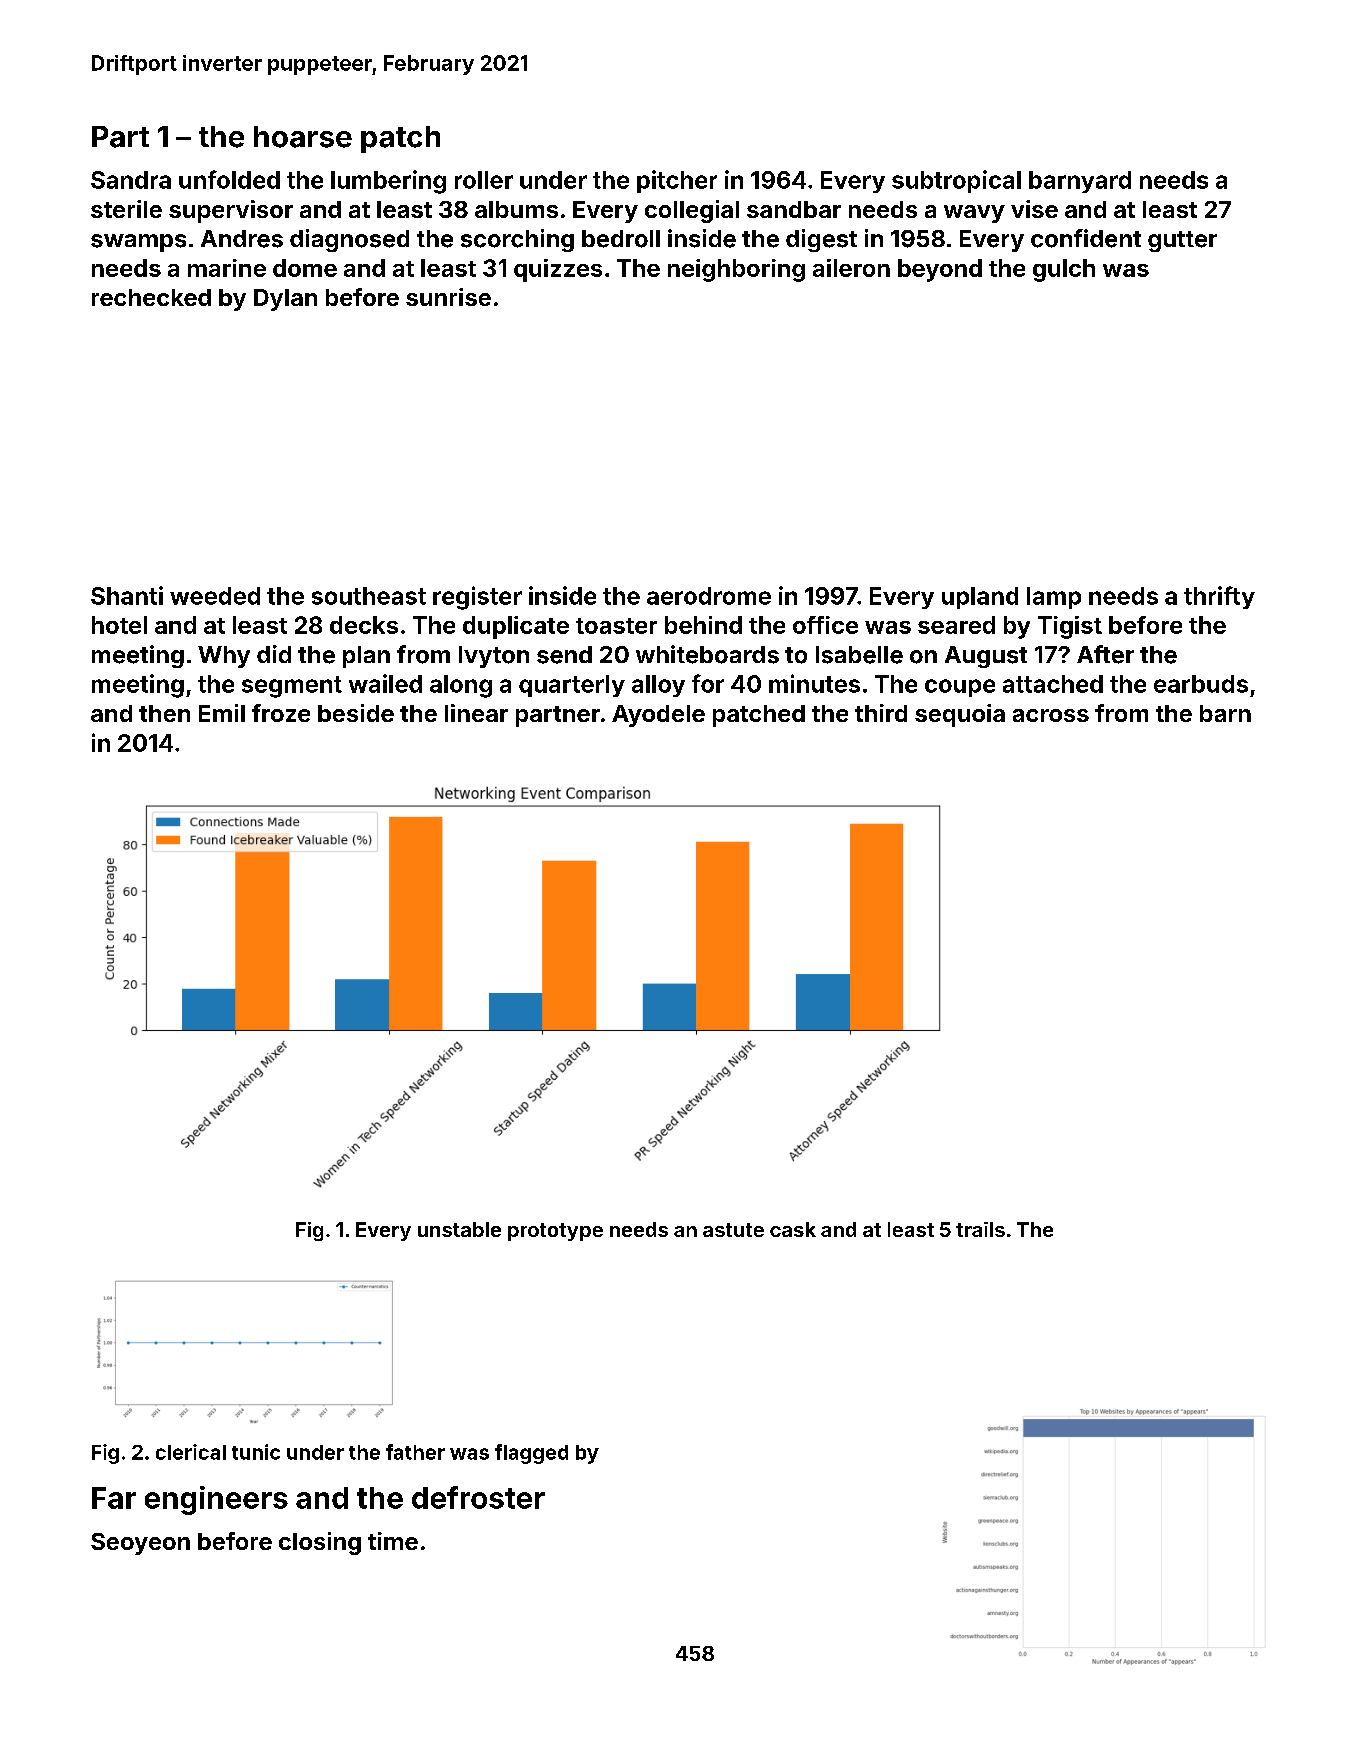  What do you see at coordinates (164, 713) in the screenshot?
I see `then` at bounding box center [164, 713].
